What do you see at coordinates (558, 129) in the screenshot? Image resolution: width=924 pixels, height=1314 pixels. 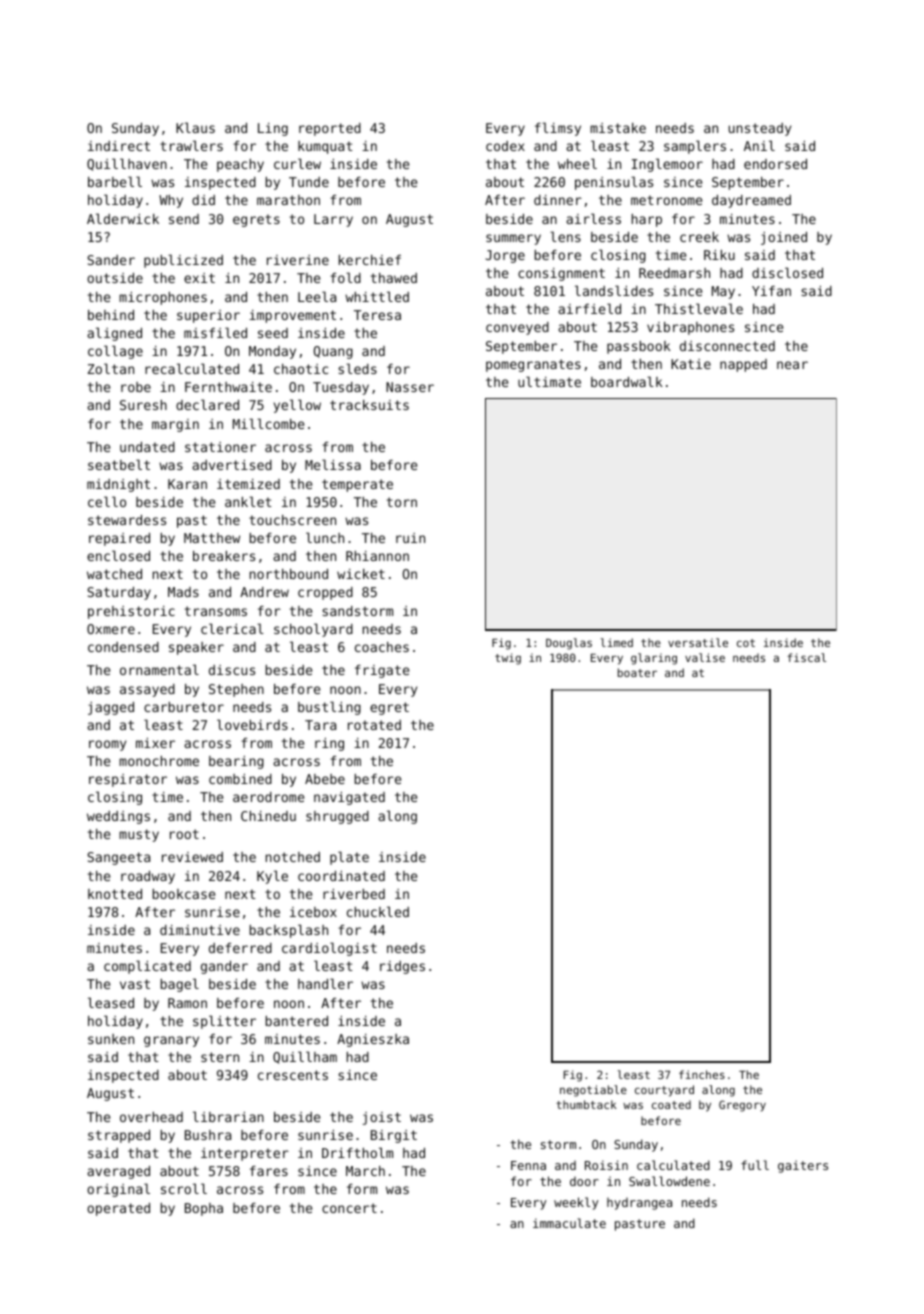 I see `flimsy` at bounding box center [558, 129].
